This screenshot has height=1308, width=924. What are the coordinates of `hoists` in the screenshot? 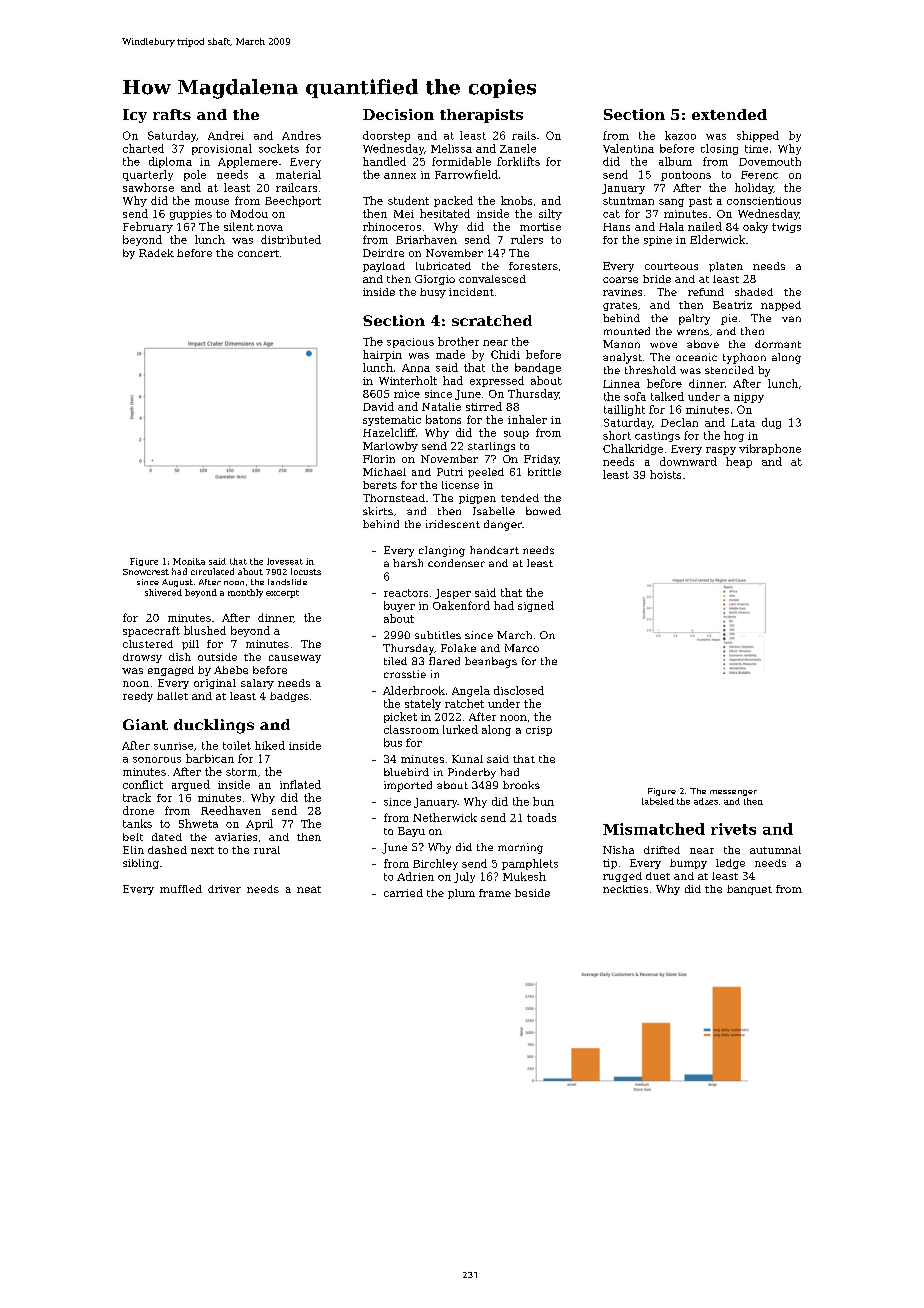 It's located at (665, 474).
